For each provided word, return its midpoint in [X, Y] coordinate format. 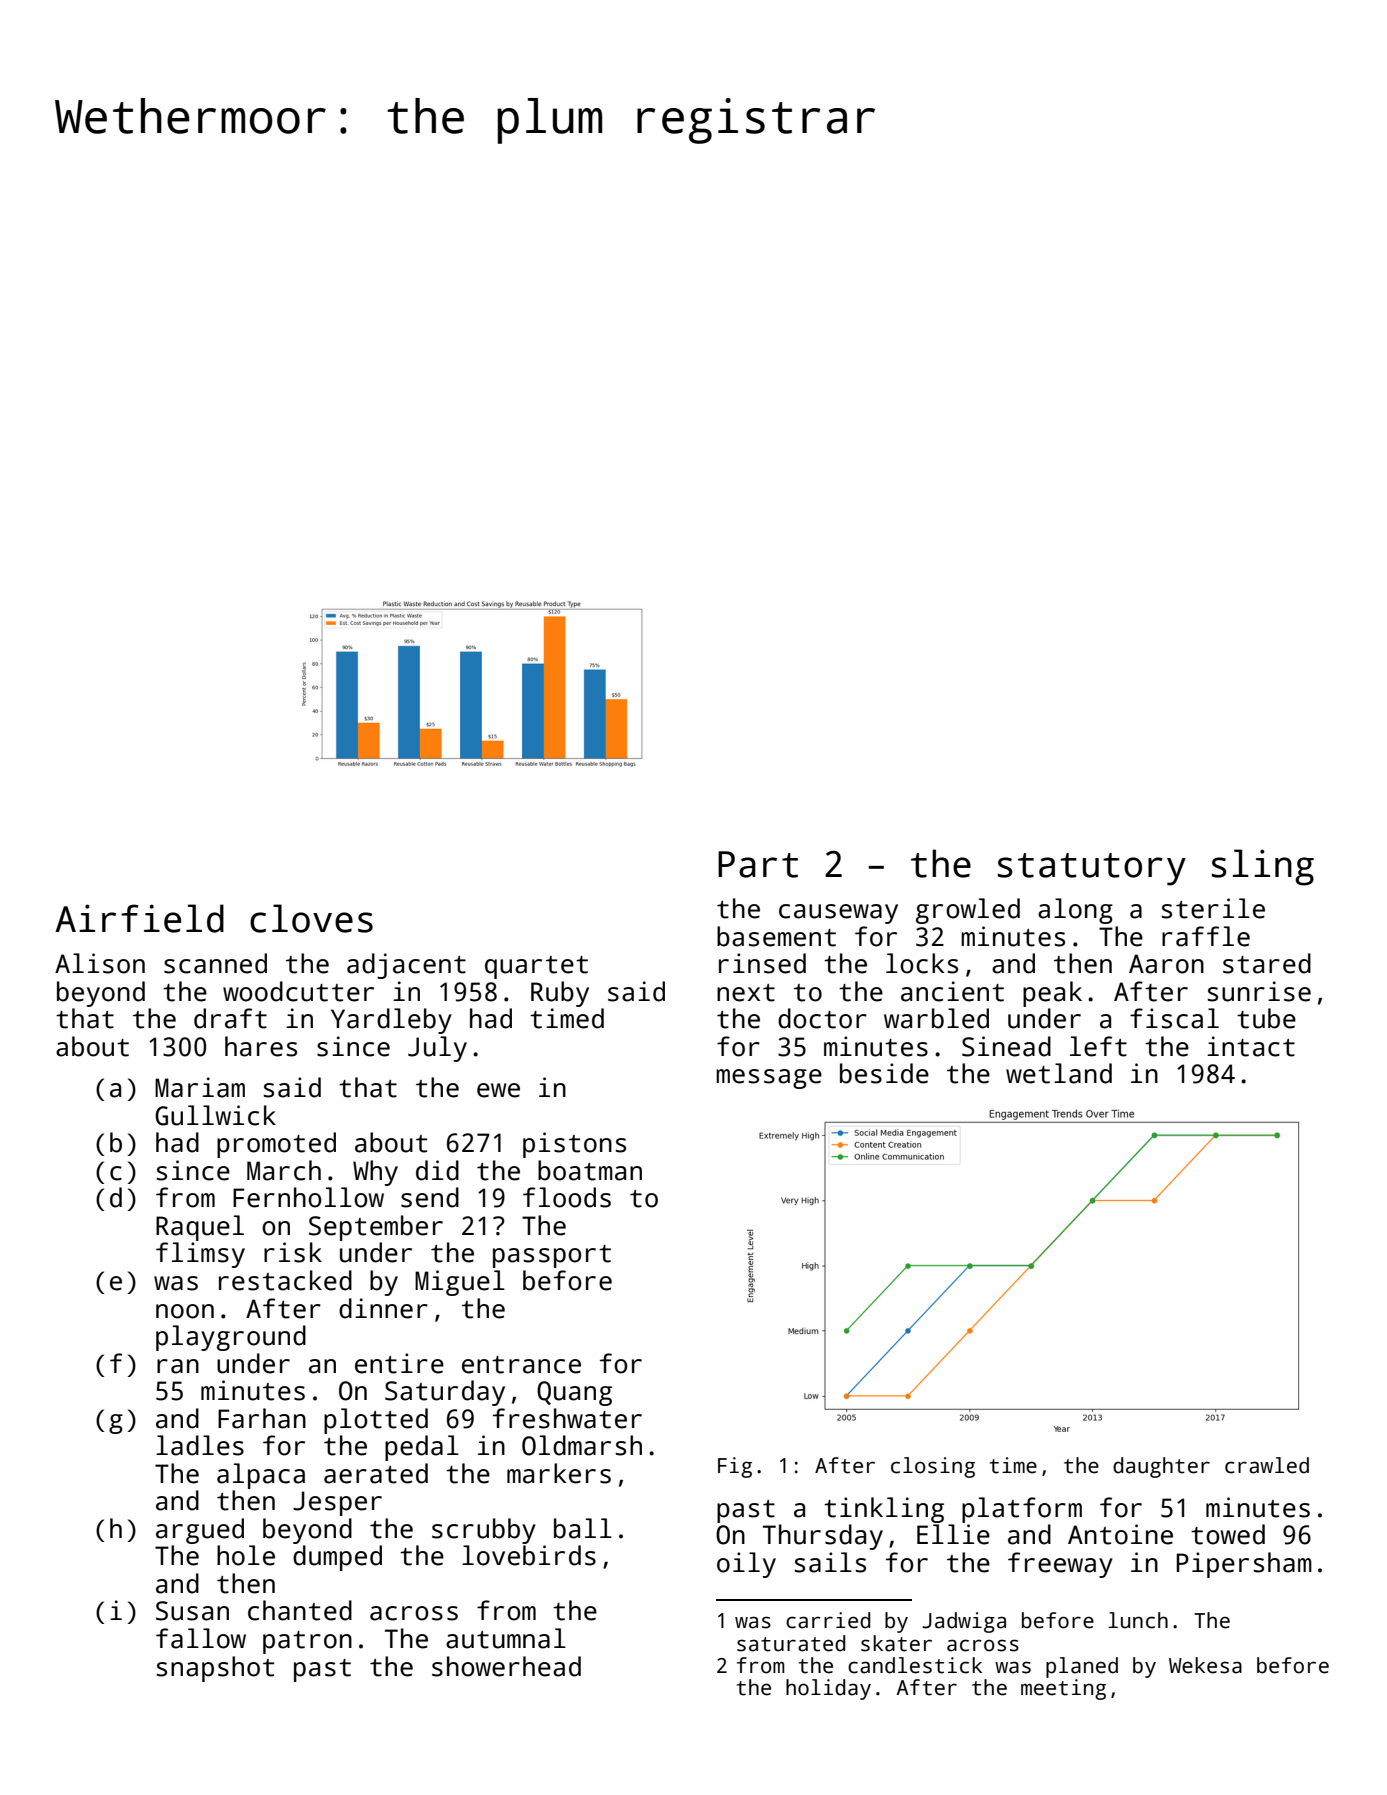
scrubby [484, 1531]
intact [1251, 1046]
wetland [1059, 1073]
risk [293, 1252]
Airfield [139, 918]
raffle [1206, 936]
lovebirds [529, 1555]
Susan [192, 1611]
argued [200, 1531]
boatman [590, 1170]
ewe [498, 1090]
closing [933, 1467]
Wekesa [1205, 1665]
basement [776, 936]
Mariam [200, 1087]
